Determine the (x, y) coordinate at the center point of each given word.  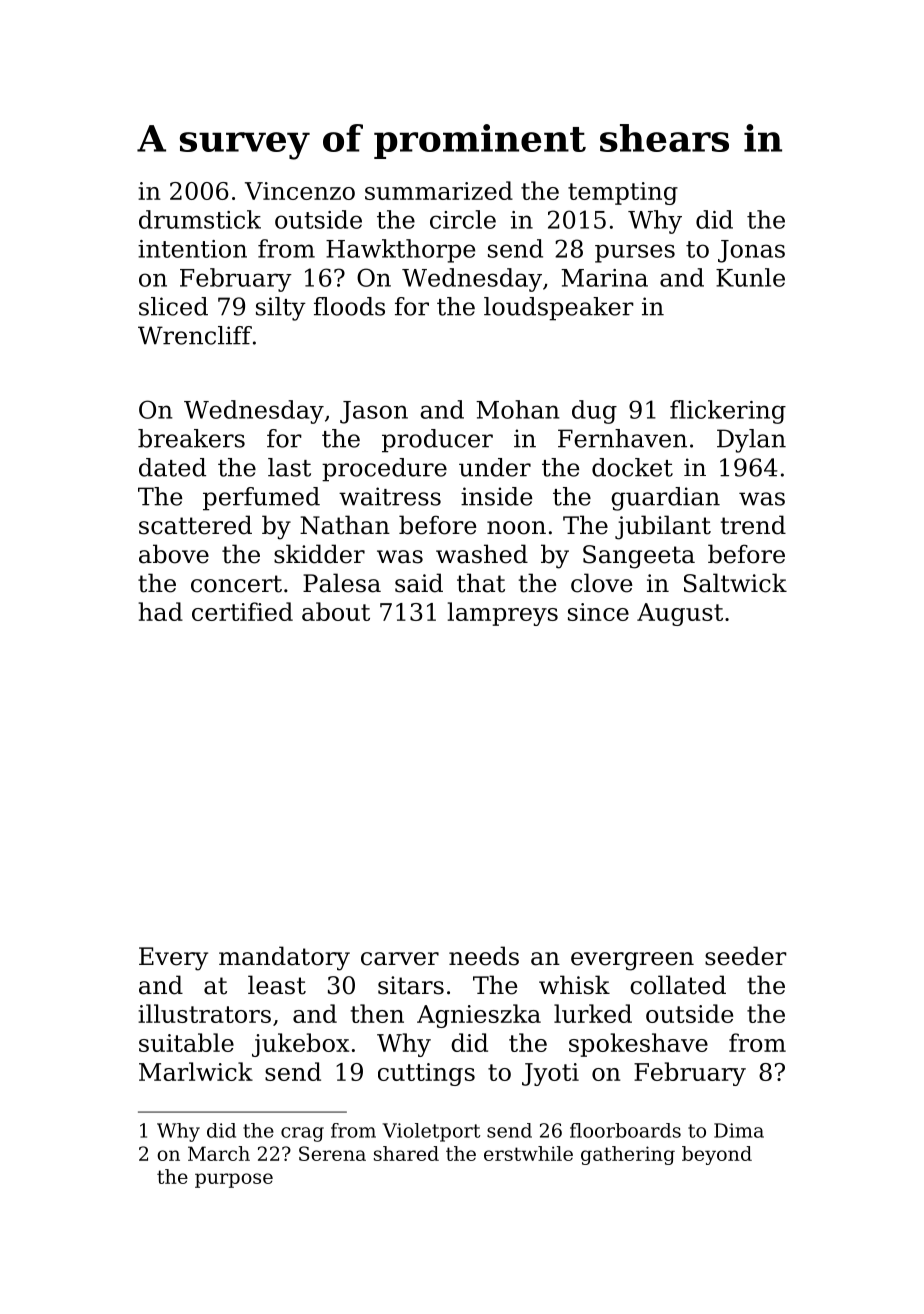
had (160, 611)
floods (349, 306)
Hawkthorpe (400, 251)
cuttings (426, 1074)
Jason (374, 412)
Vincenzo (300, 191)
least (277, 985)
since (598, 612)
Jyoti (550, 1074)
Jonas (751, 251)
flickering (728, 412)
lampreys (503, 614)
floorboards (625, 1130)
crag (302, 1134)
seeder (746, 956)
